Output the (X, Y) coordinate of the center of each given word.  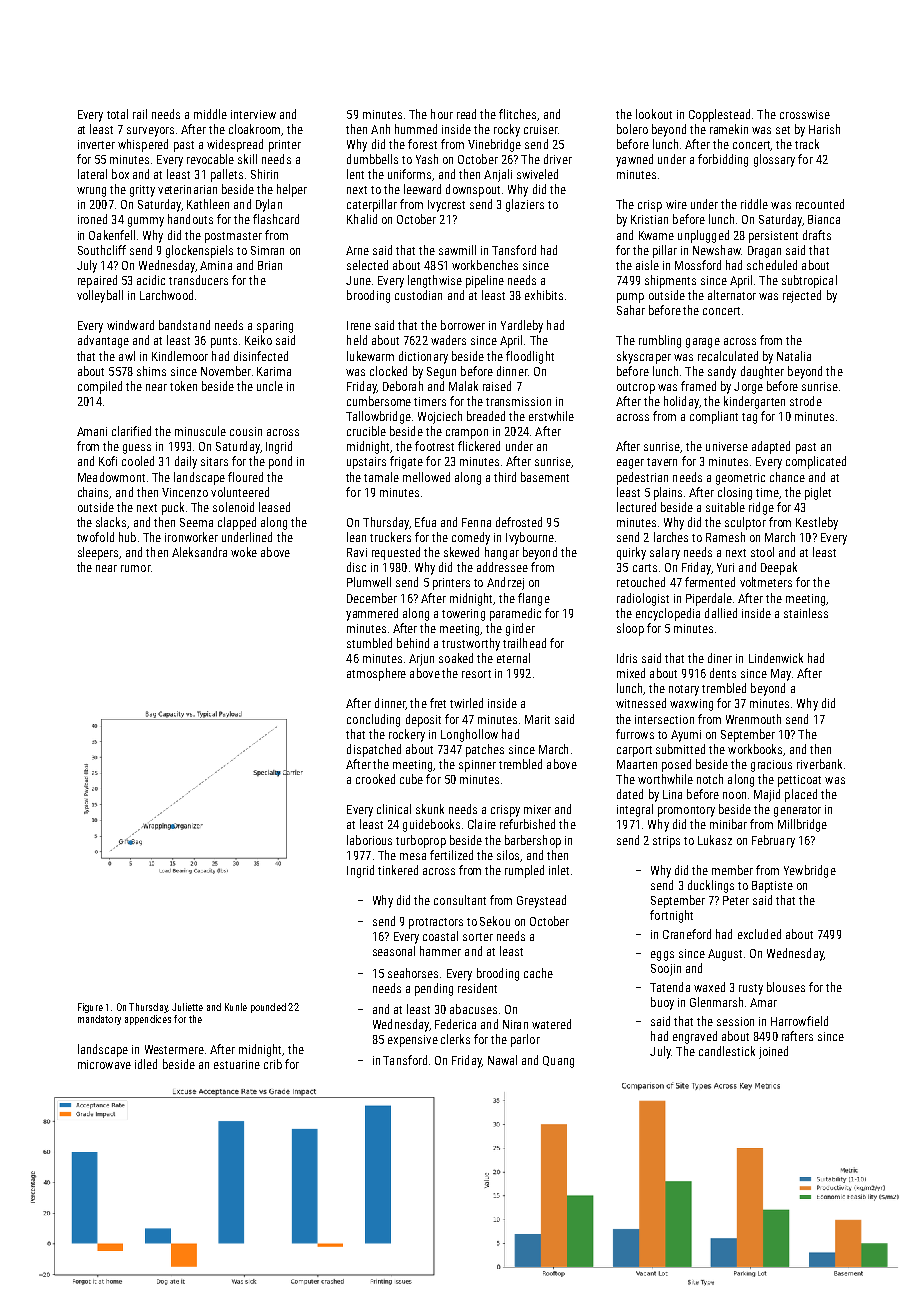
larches (671, 537)
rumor (136, 568)
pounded (268, 1008)
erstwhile (551, 416)
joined (773, 1052)
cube (411, 779)
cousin (246, 431)
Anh (380, 129)
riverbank (819, 764)
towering (463, 615)
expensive (413, 1041)
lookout (654, 114)
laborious (369, 840)
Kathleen (208, 204)
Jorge (748, 388)
